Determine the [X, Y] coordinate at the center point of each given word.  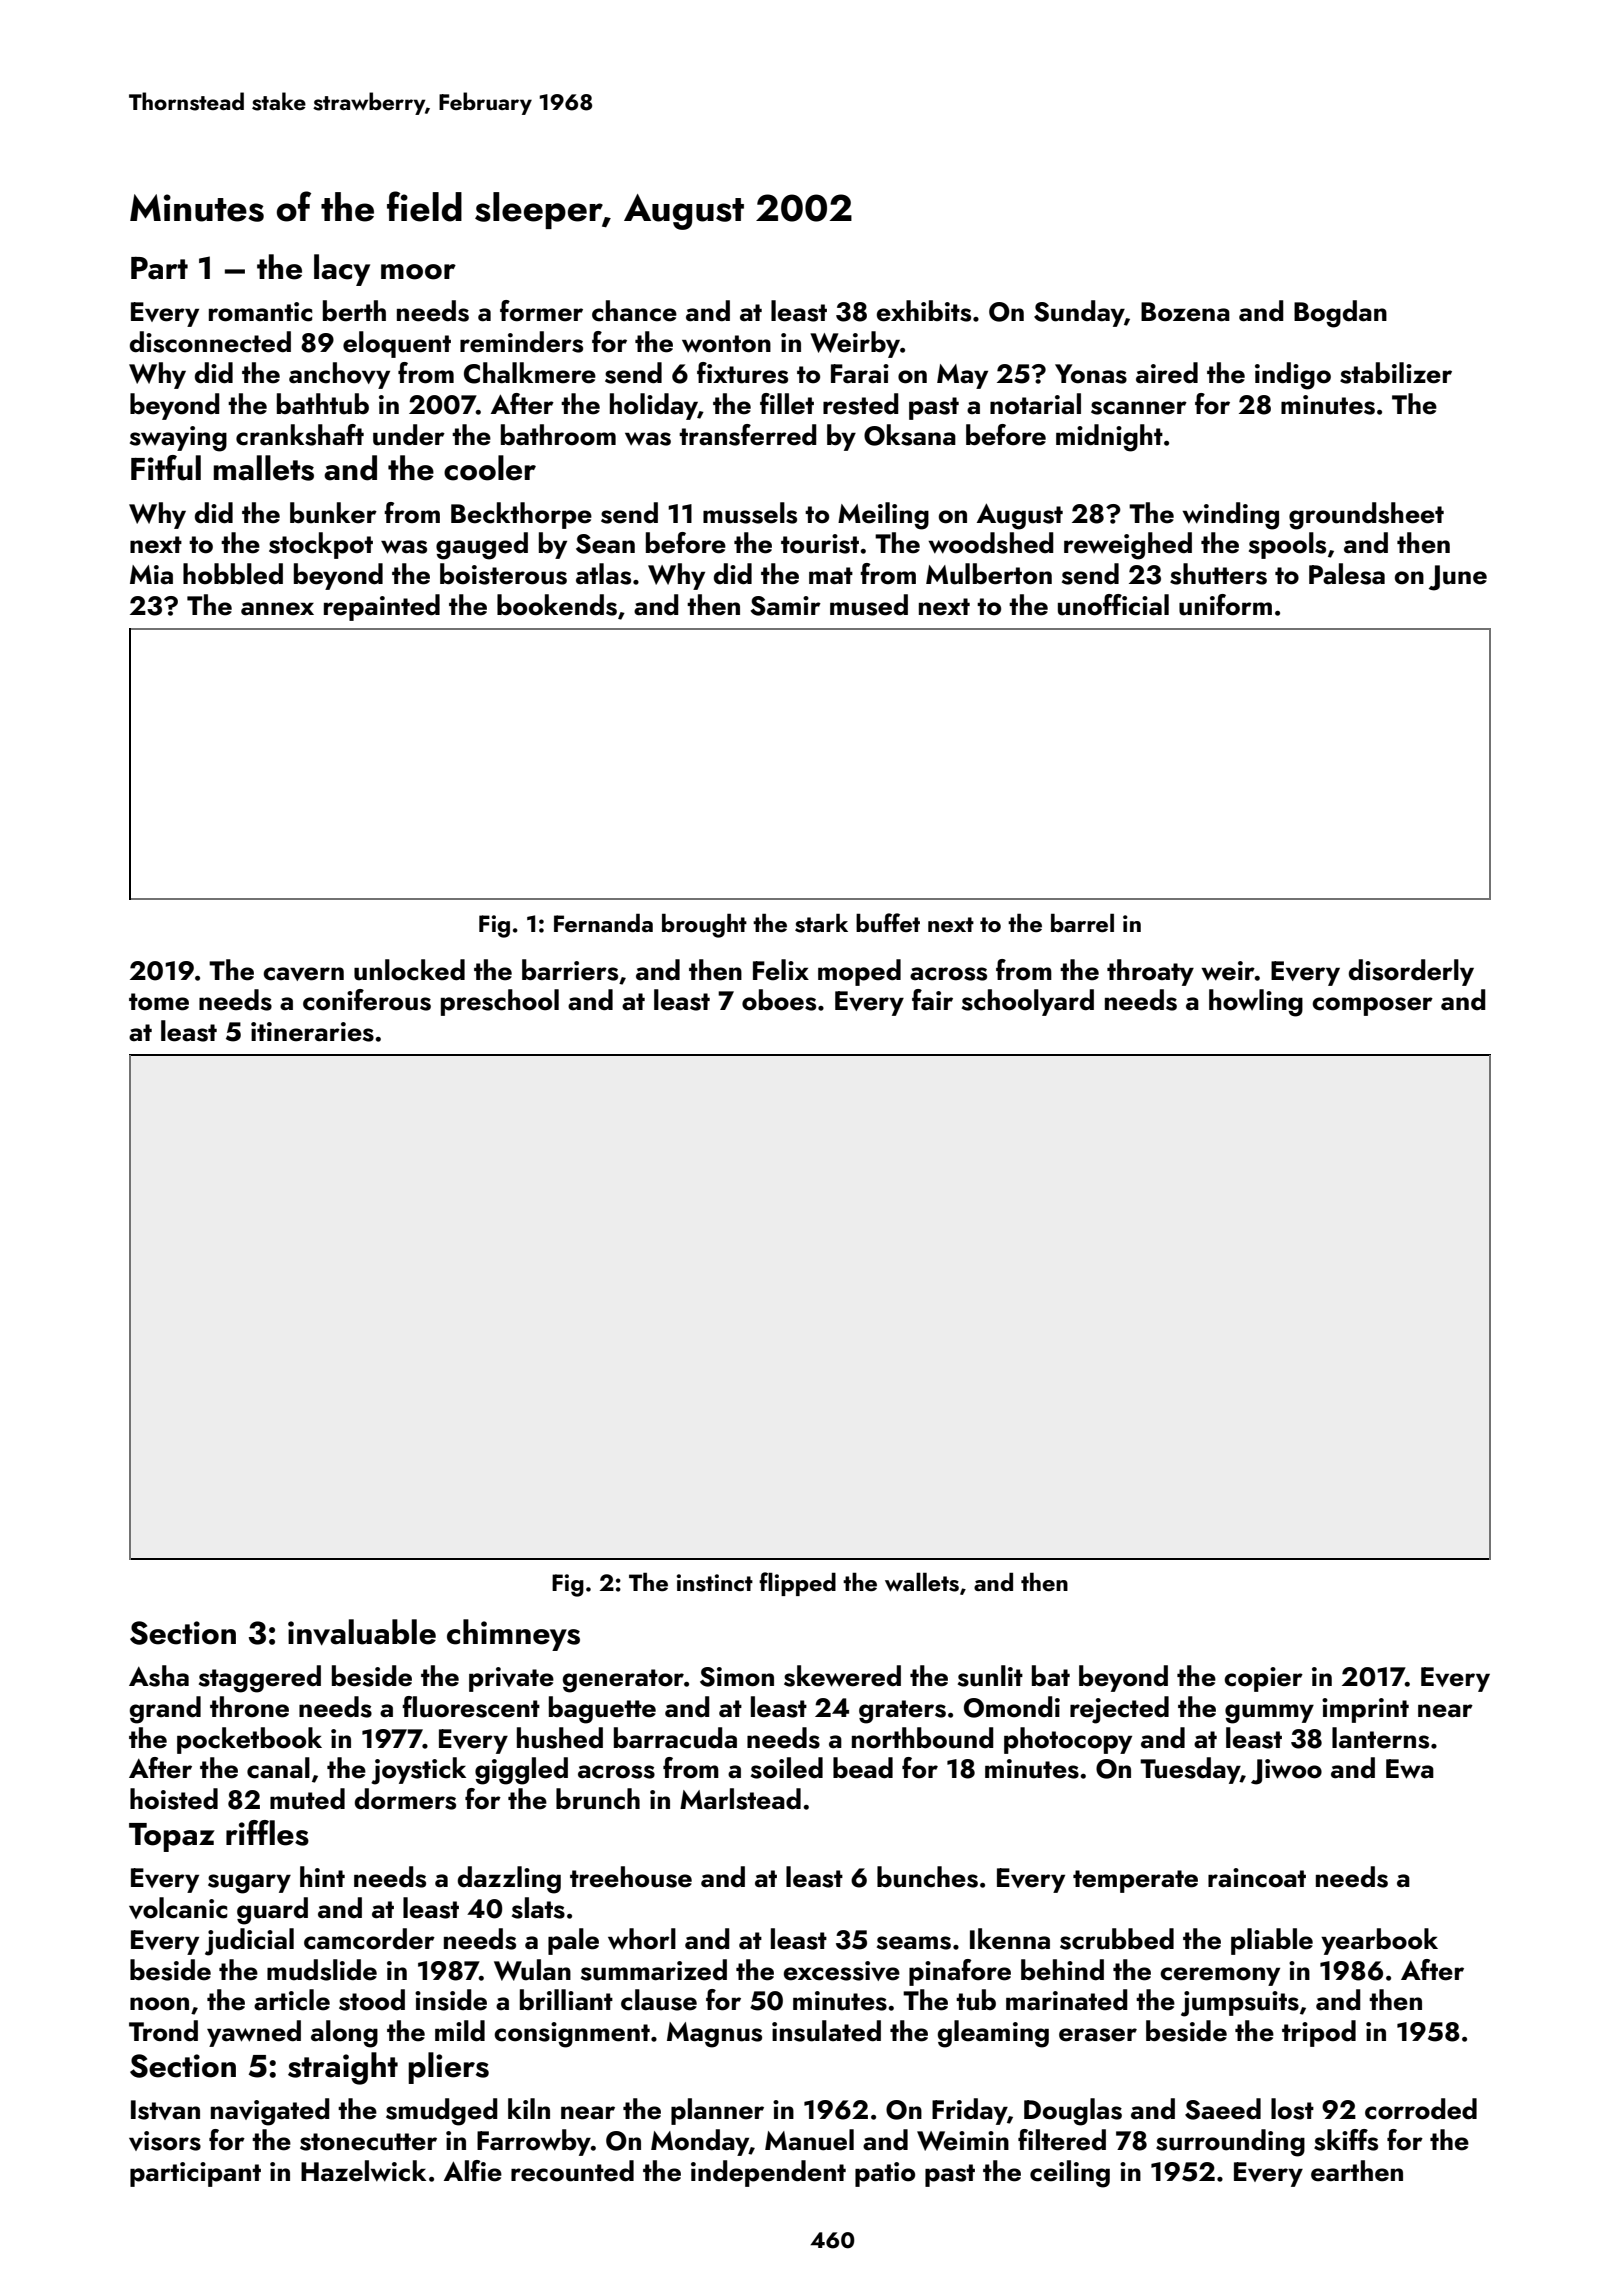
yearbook [1379, 1941]
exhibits [924, 311]
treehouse [631, 1877]
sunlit [990, 1676]
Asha [159, 1676]
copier [1263, 1679]
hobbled [233, 574]
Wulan [532, 1970]
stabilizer [1396, 373]
